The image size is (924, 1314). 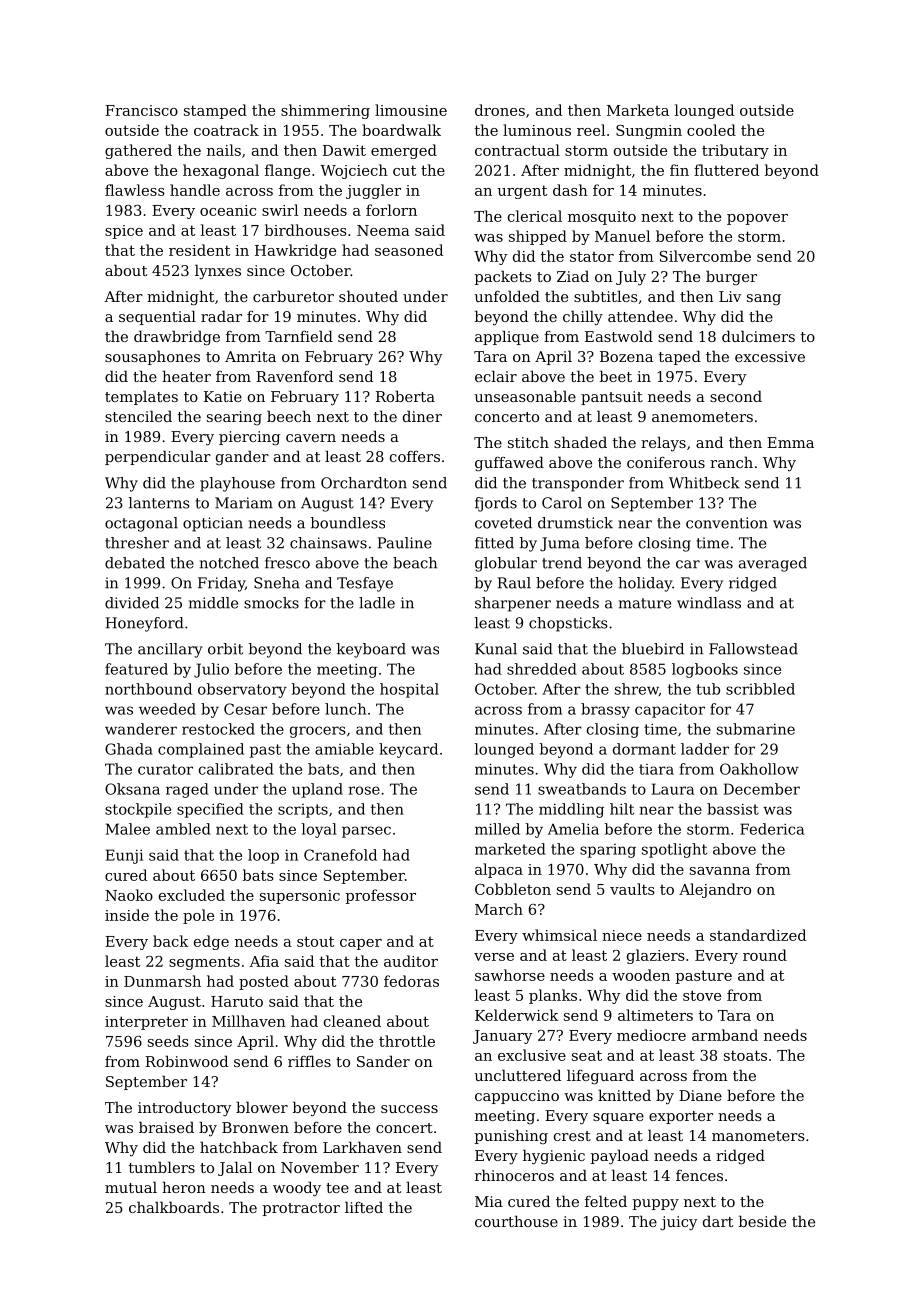 I want to click on stoats, so click(x=745, y=1055).
